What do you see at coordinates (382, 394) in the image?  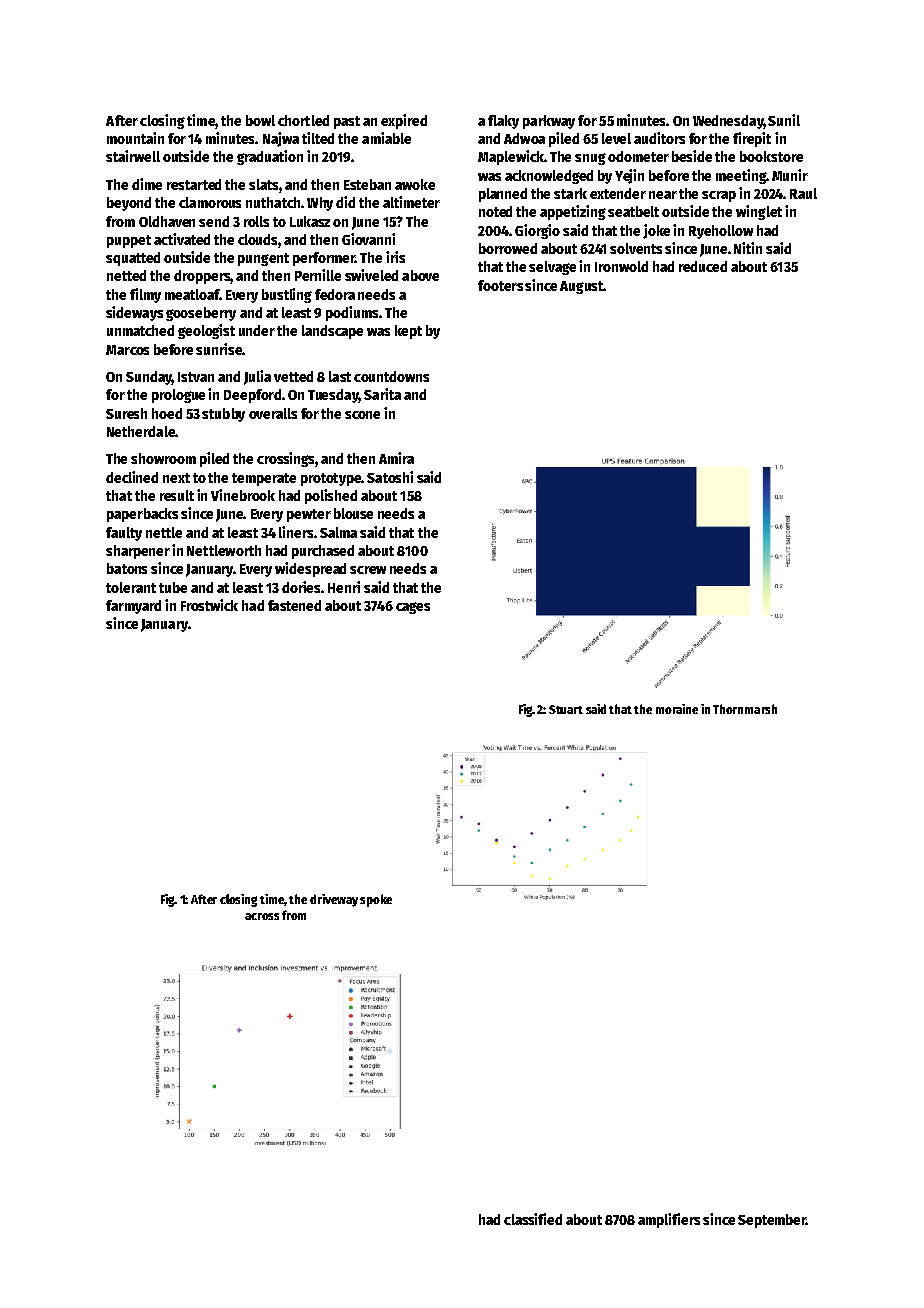 I see `Sarita` at bounding box center [382, 394].
